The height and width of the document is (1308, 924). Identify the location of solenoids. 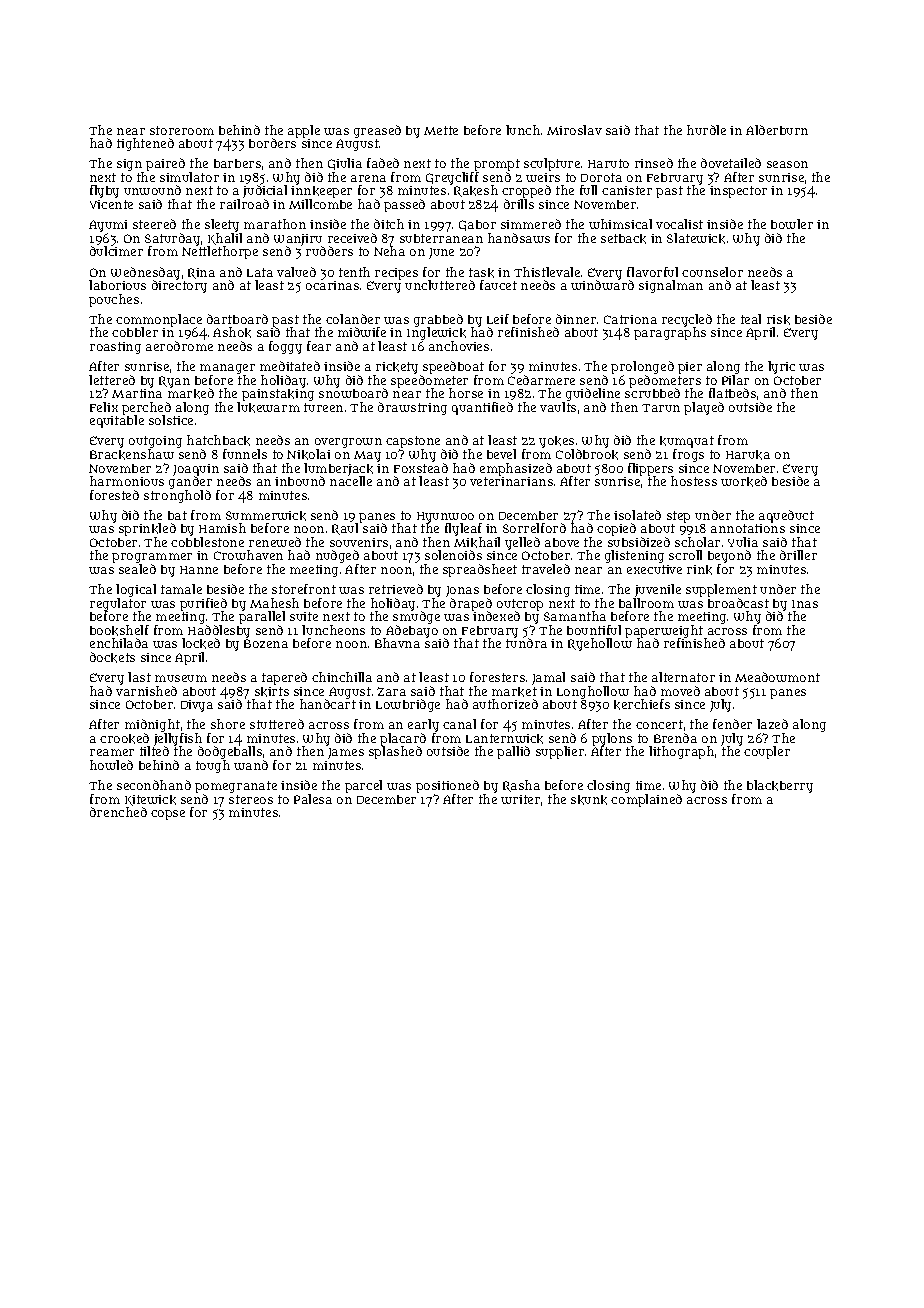
(453, 555).
